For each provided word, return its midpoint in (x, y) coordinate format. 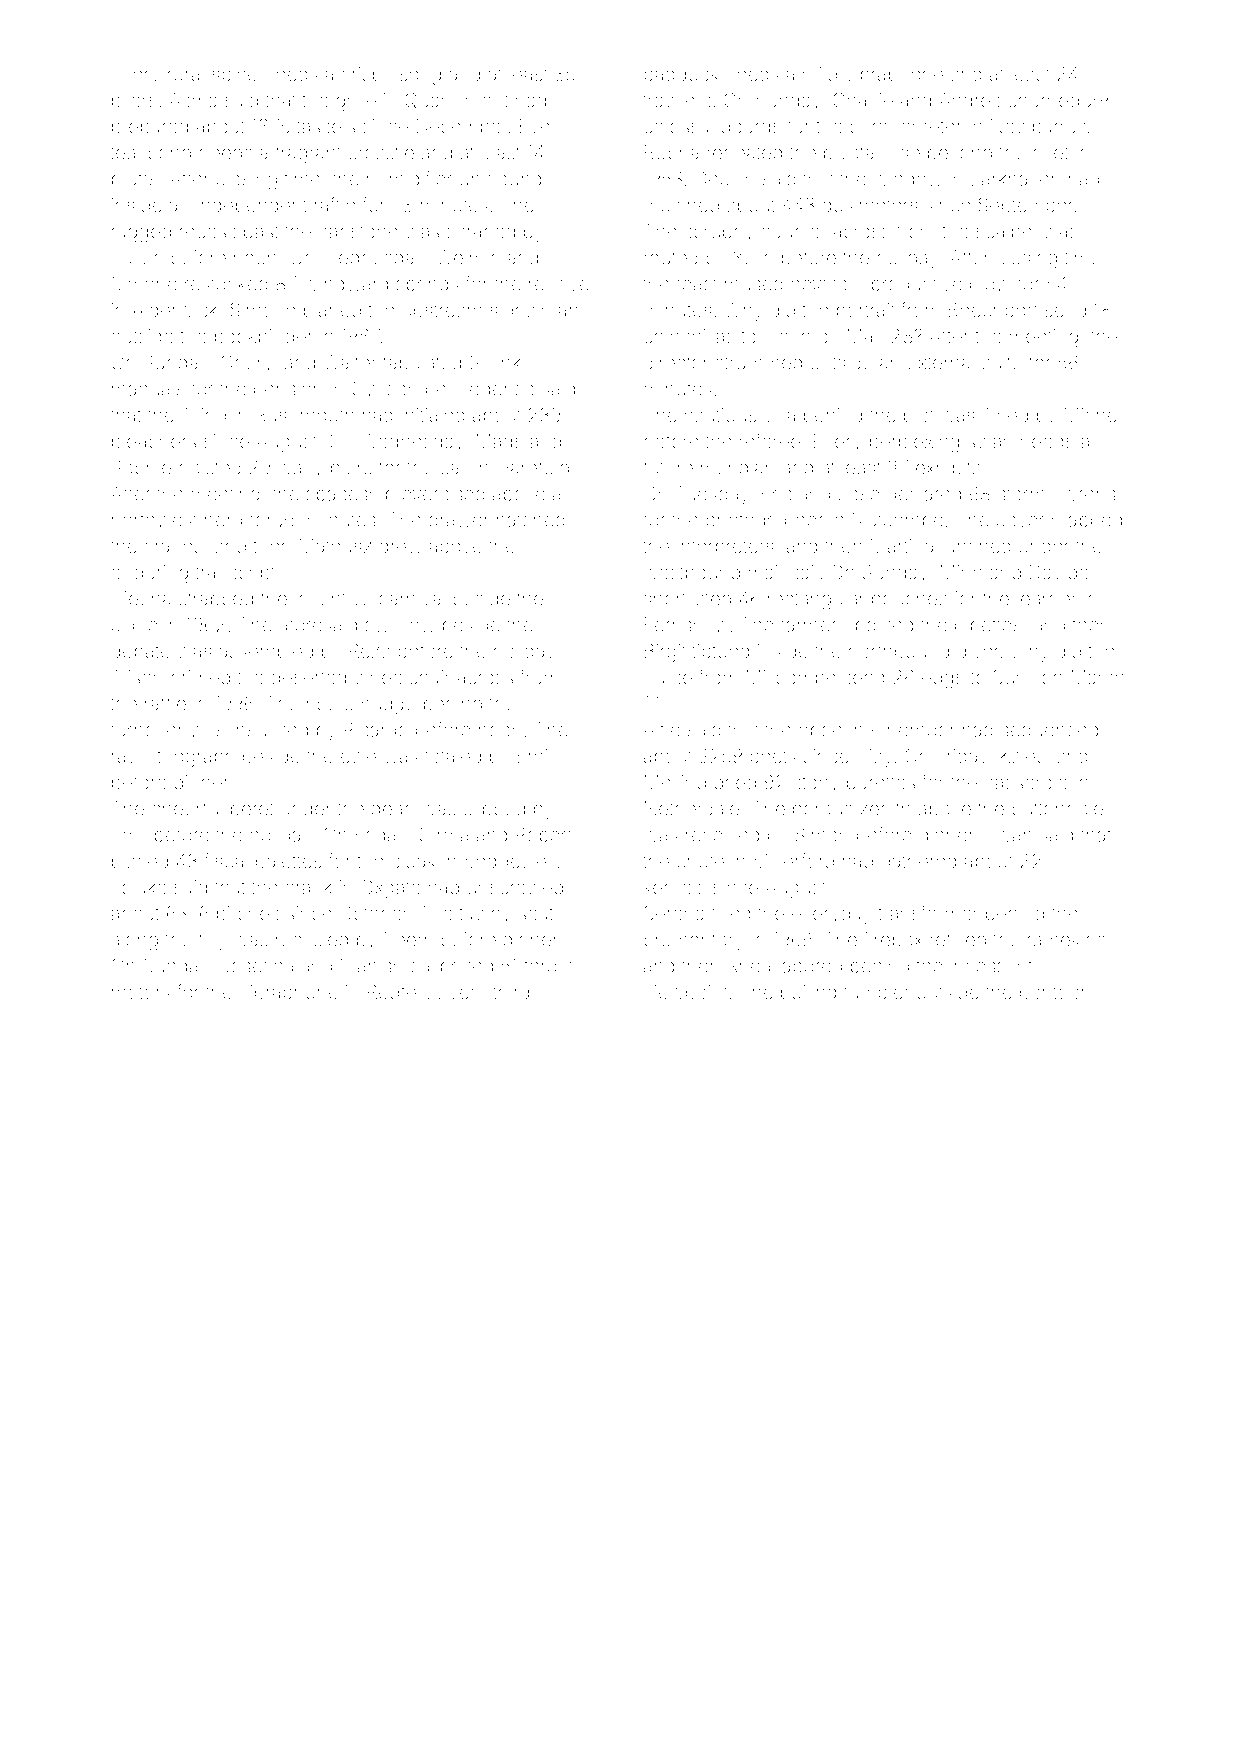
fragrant (308, 154)
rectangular (816, 600)
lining (204, 417)
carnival (412, 598)
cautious (720, 415)
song (420, 77)
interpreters (725, 548)
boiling (808, 994)
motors (141, 992)
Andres (969, 100)
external (940, 362)
